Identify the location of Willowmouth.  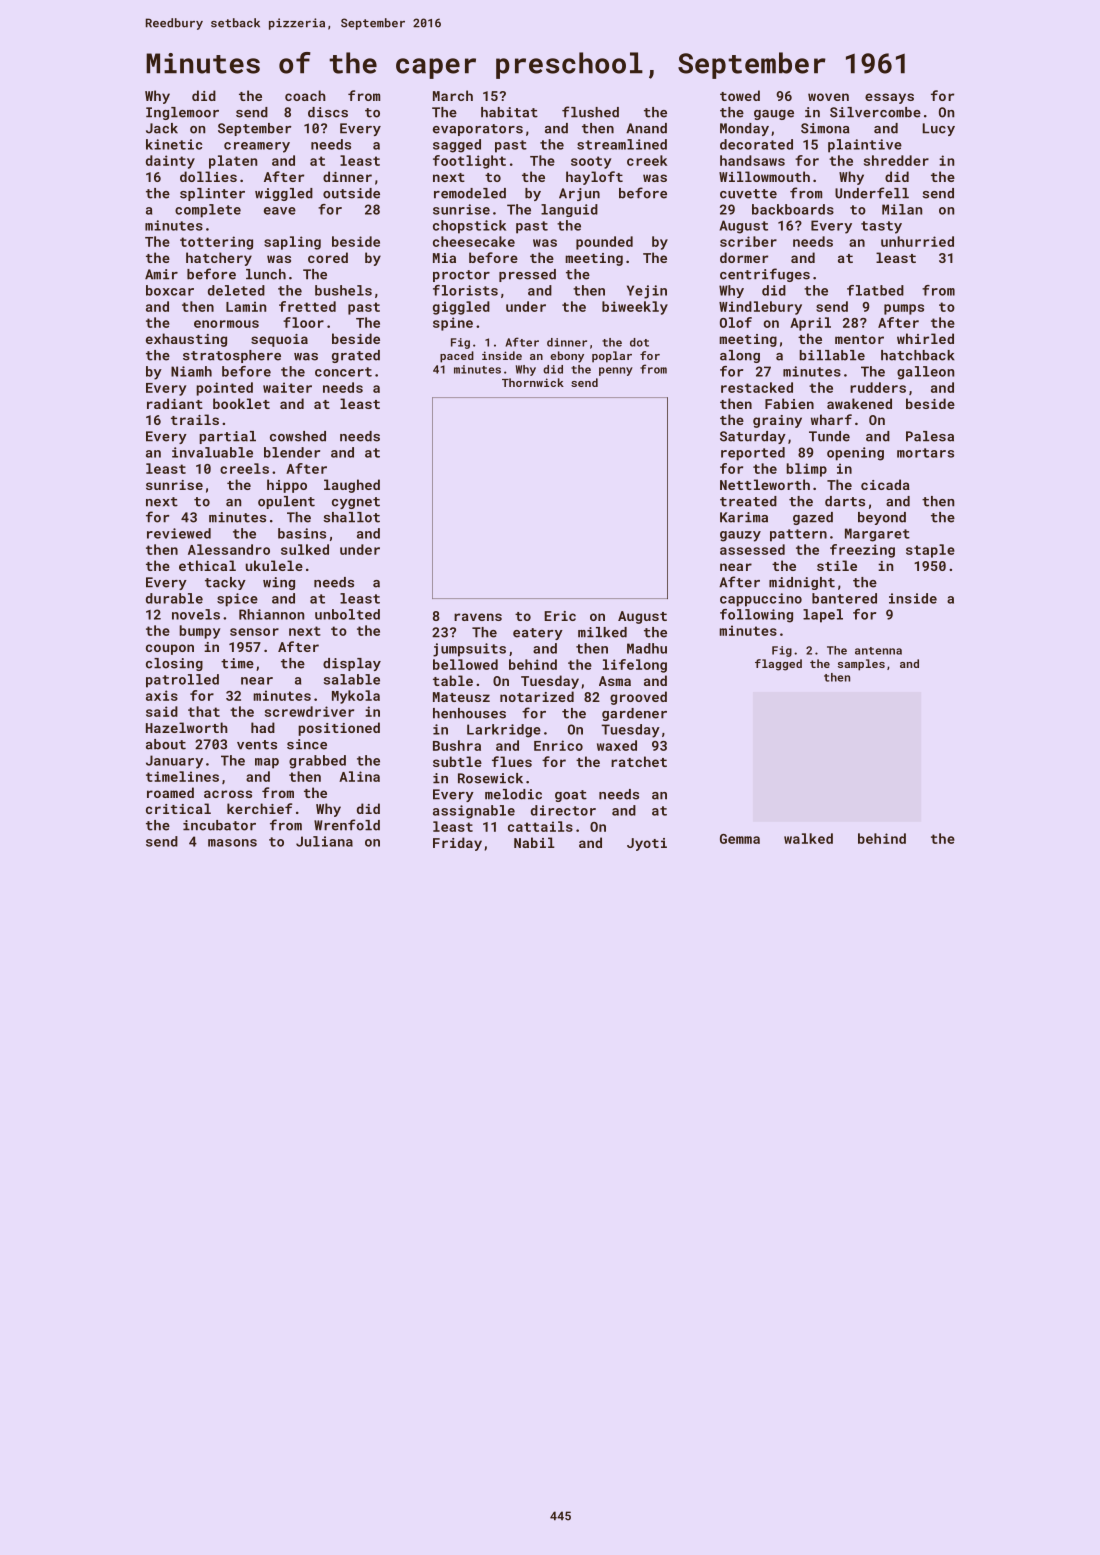
(764, 176).
